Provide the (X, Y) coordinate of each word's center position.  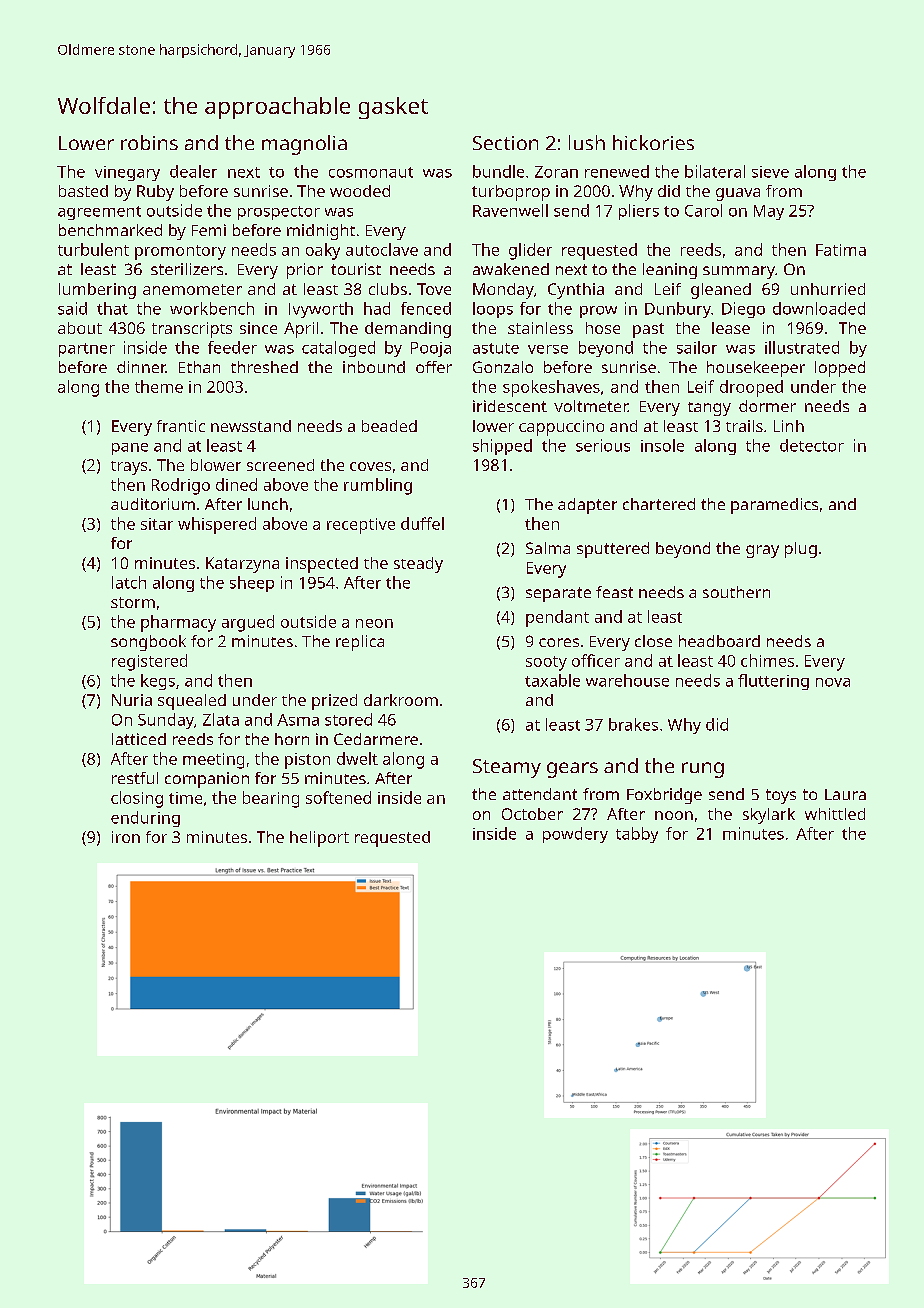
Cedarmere (376, 739)
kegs (158, 682)
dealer (193, 171)
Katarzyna (242, 565)
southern (736, 592)
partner (87, 350)
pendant (557, 618)
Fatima (841, 250)
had (377, 308)
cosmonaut (371, 172)
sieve (770, 172)
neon (374, 623)
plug (801, 550)
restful (135, 778)
